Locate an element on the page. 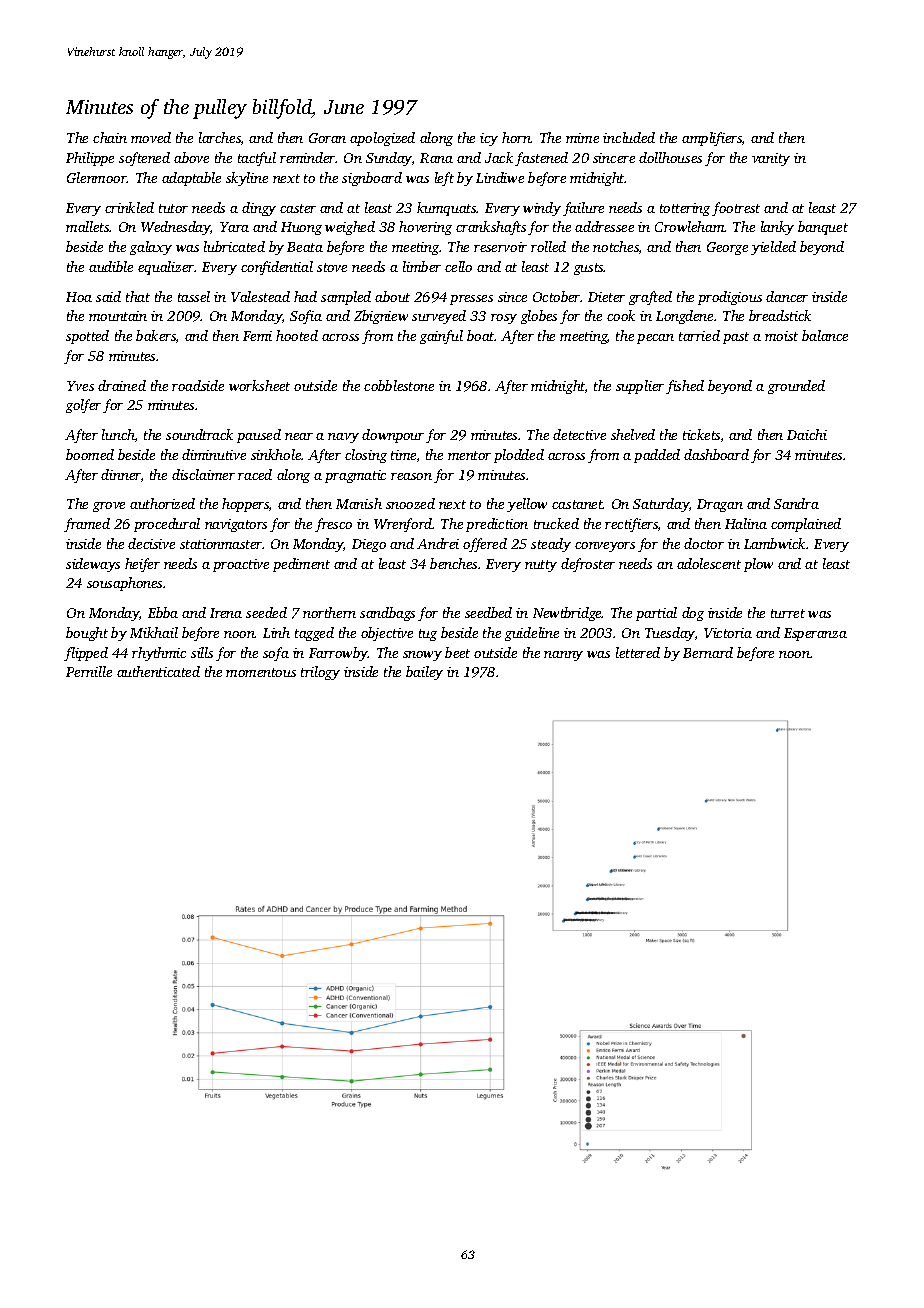  cobblestone is located at coordinates (399, 385).
